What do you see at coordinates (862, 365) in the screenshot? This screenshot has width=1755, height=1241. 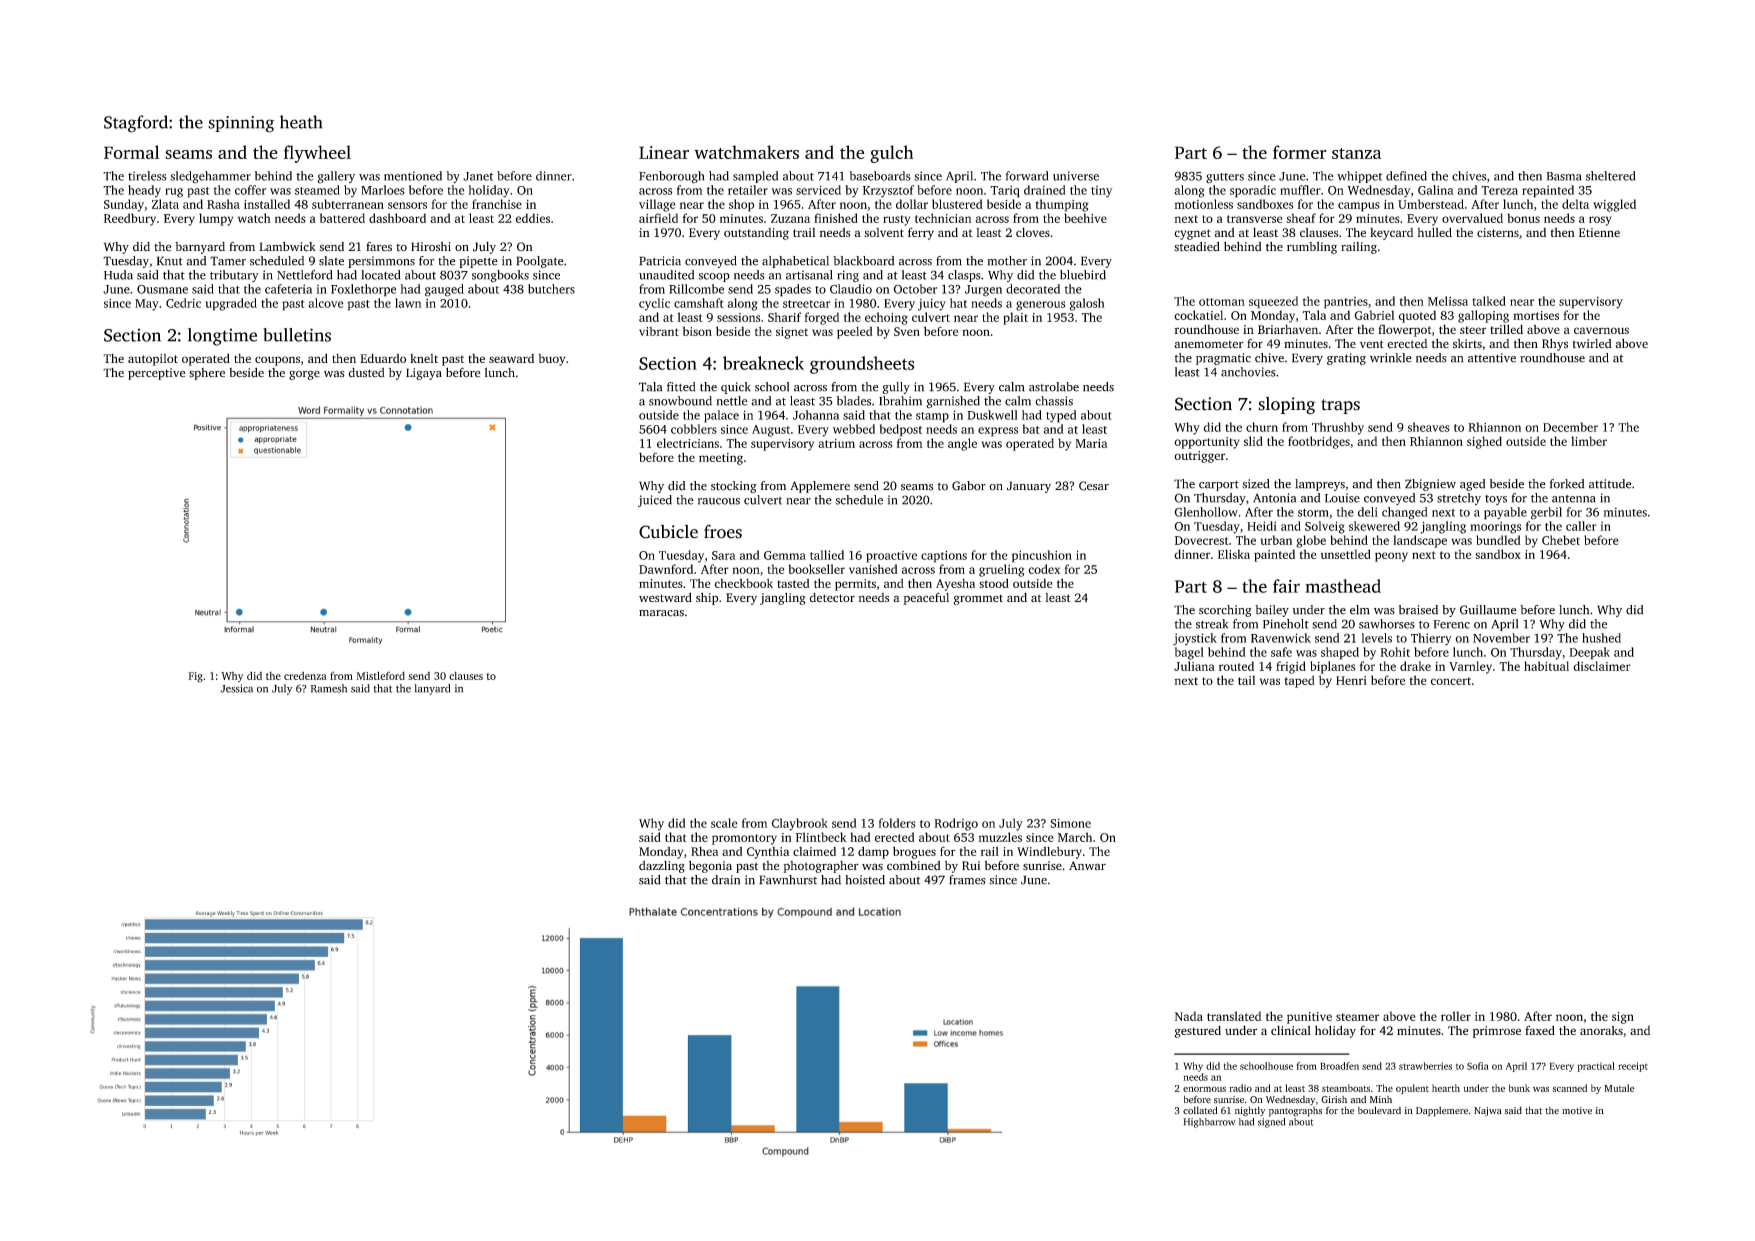 I see `groundsheets` at bounding box center [862, 365].
